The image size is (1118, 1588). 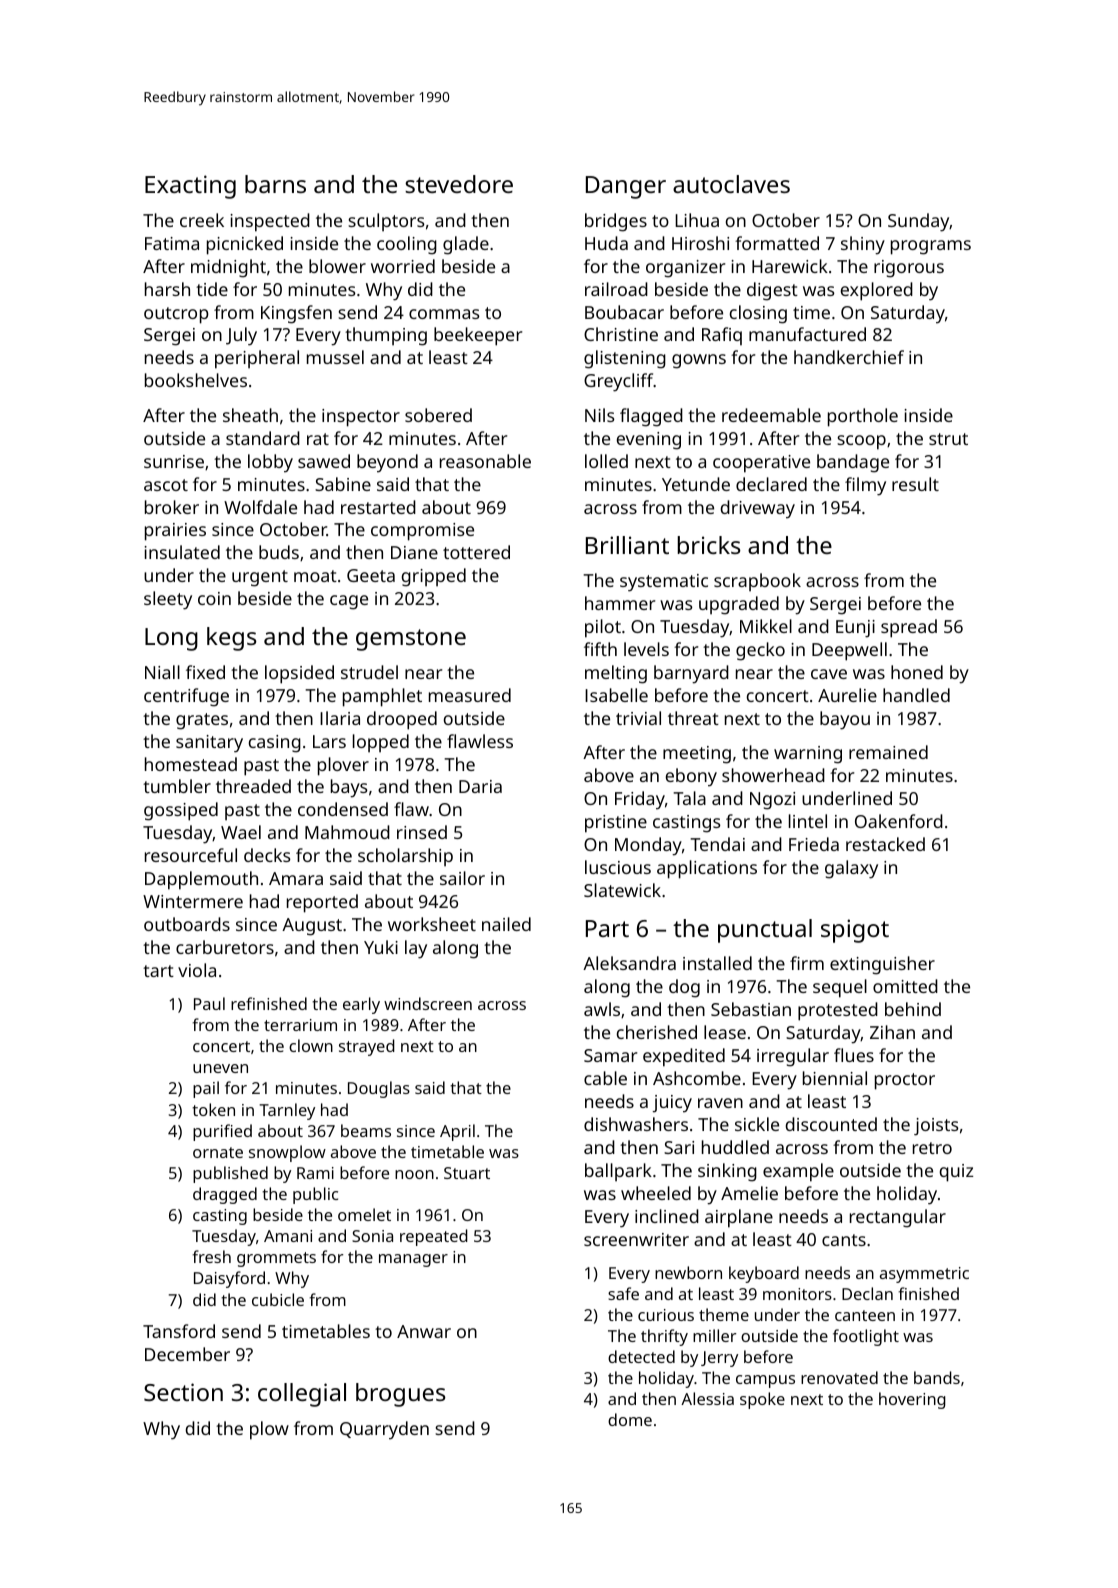 I want to click on Daisyford, so click(x=229, y=1279).
